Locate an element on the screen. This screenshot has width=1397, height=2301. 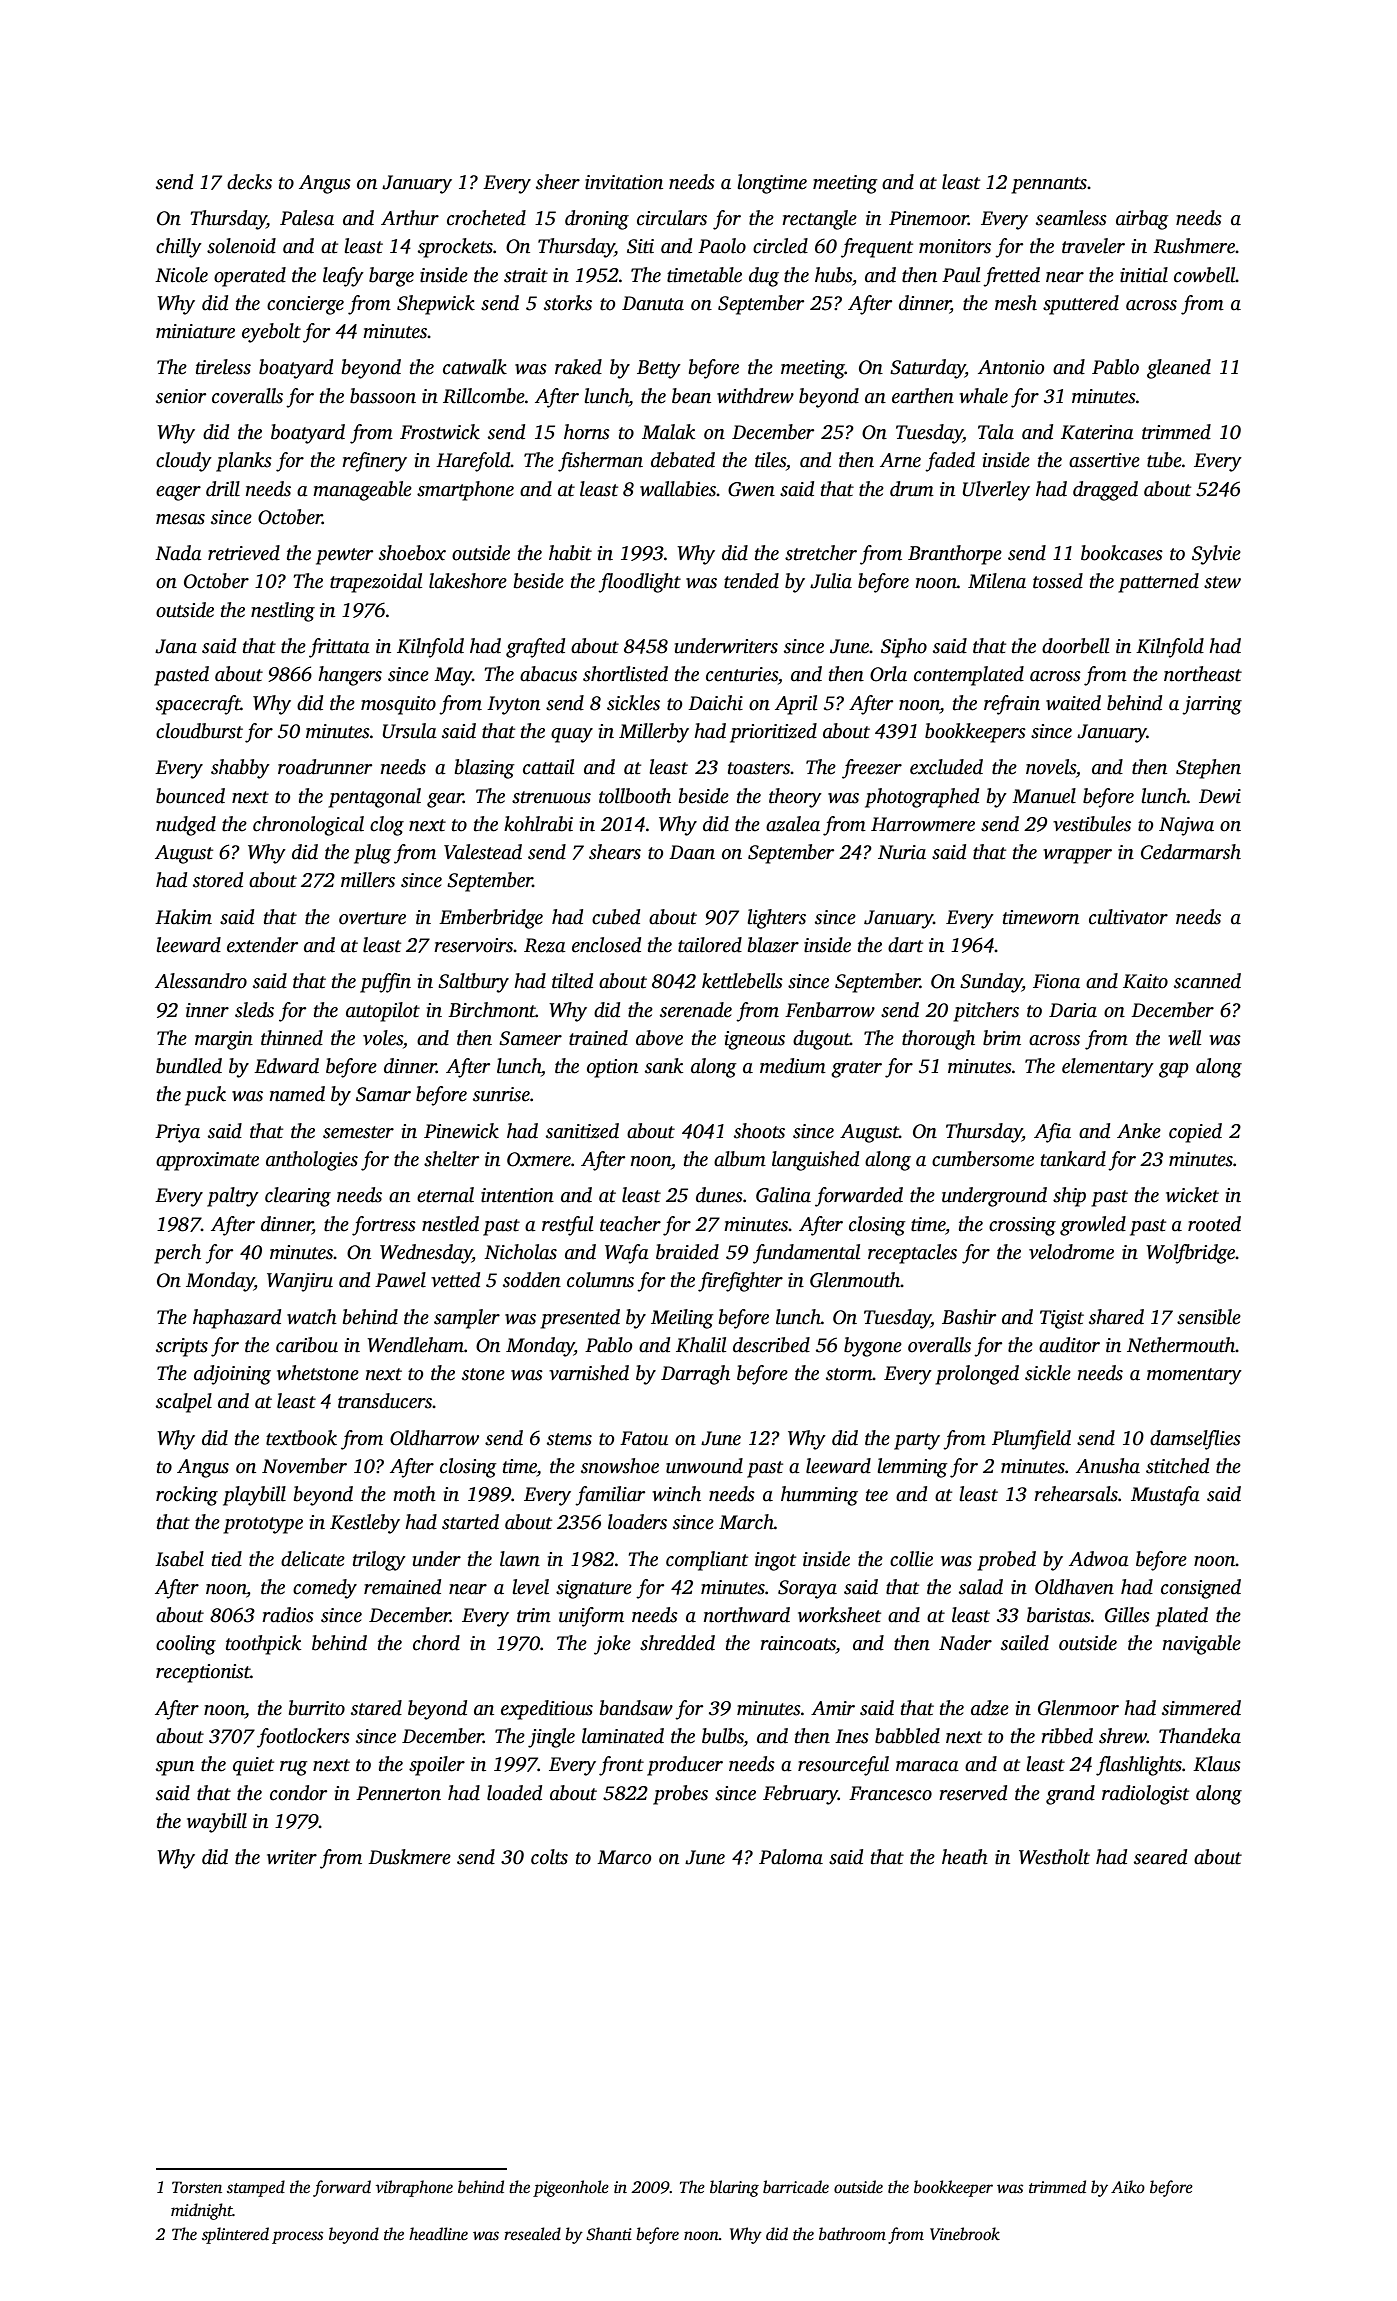
refinery is located at coordinates (374, 462).
